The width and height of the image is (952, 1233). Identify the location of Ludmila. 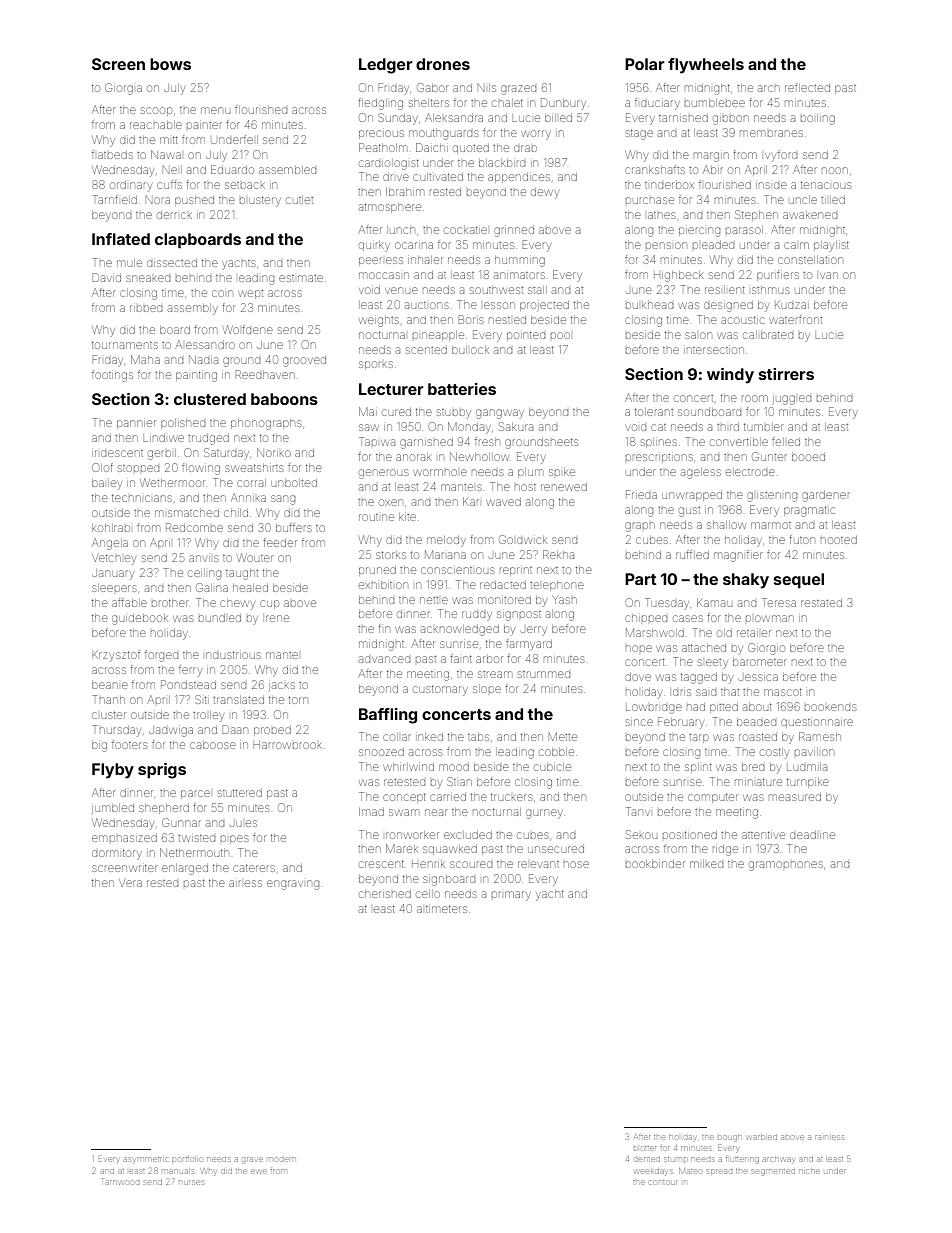
(807, 767).
